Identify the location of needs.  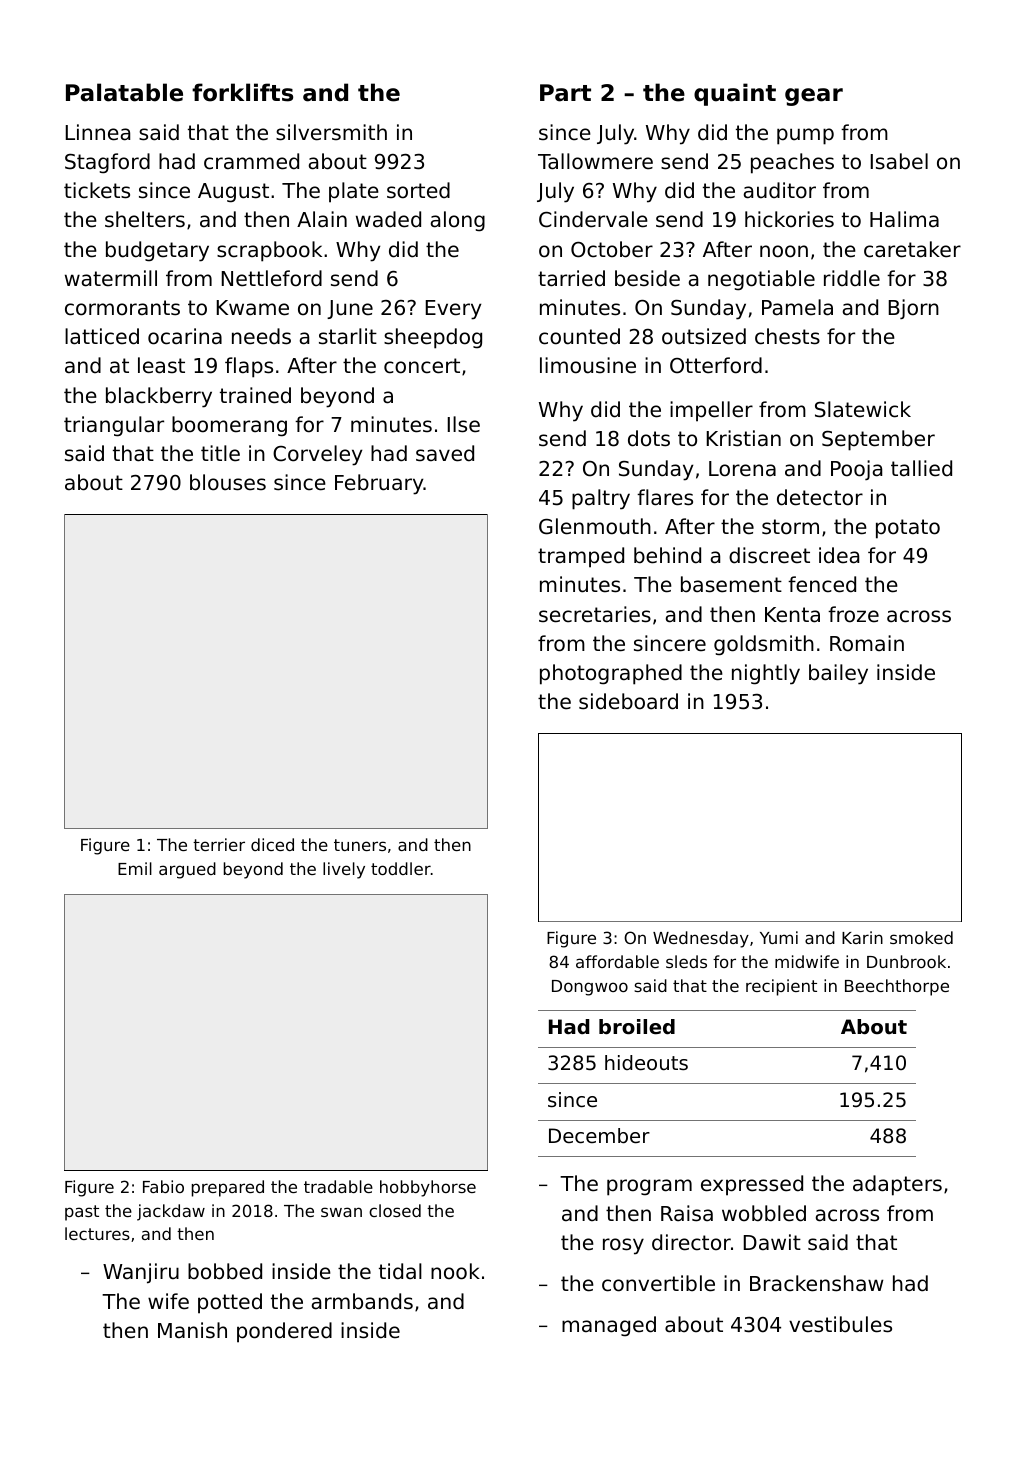
(261, 336).
